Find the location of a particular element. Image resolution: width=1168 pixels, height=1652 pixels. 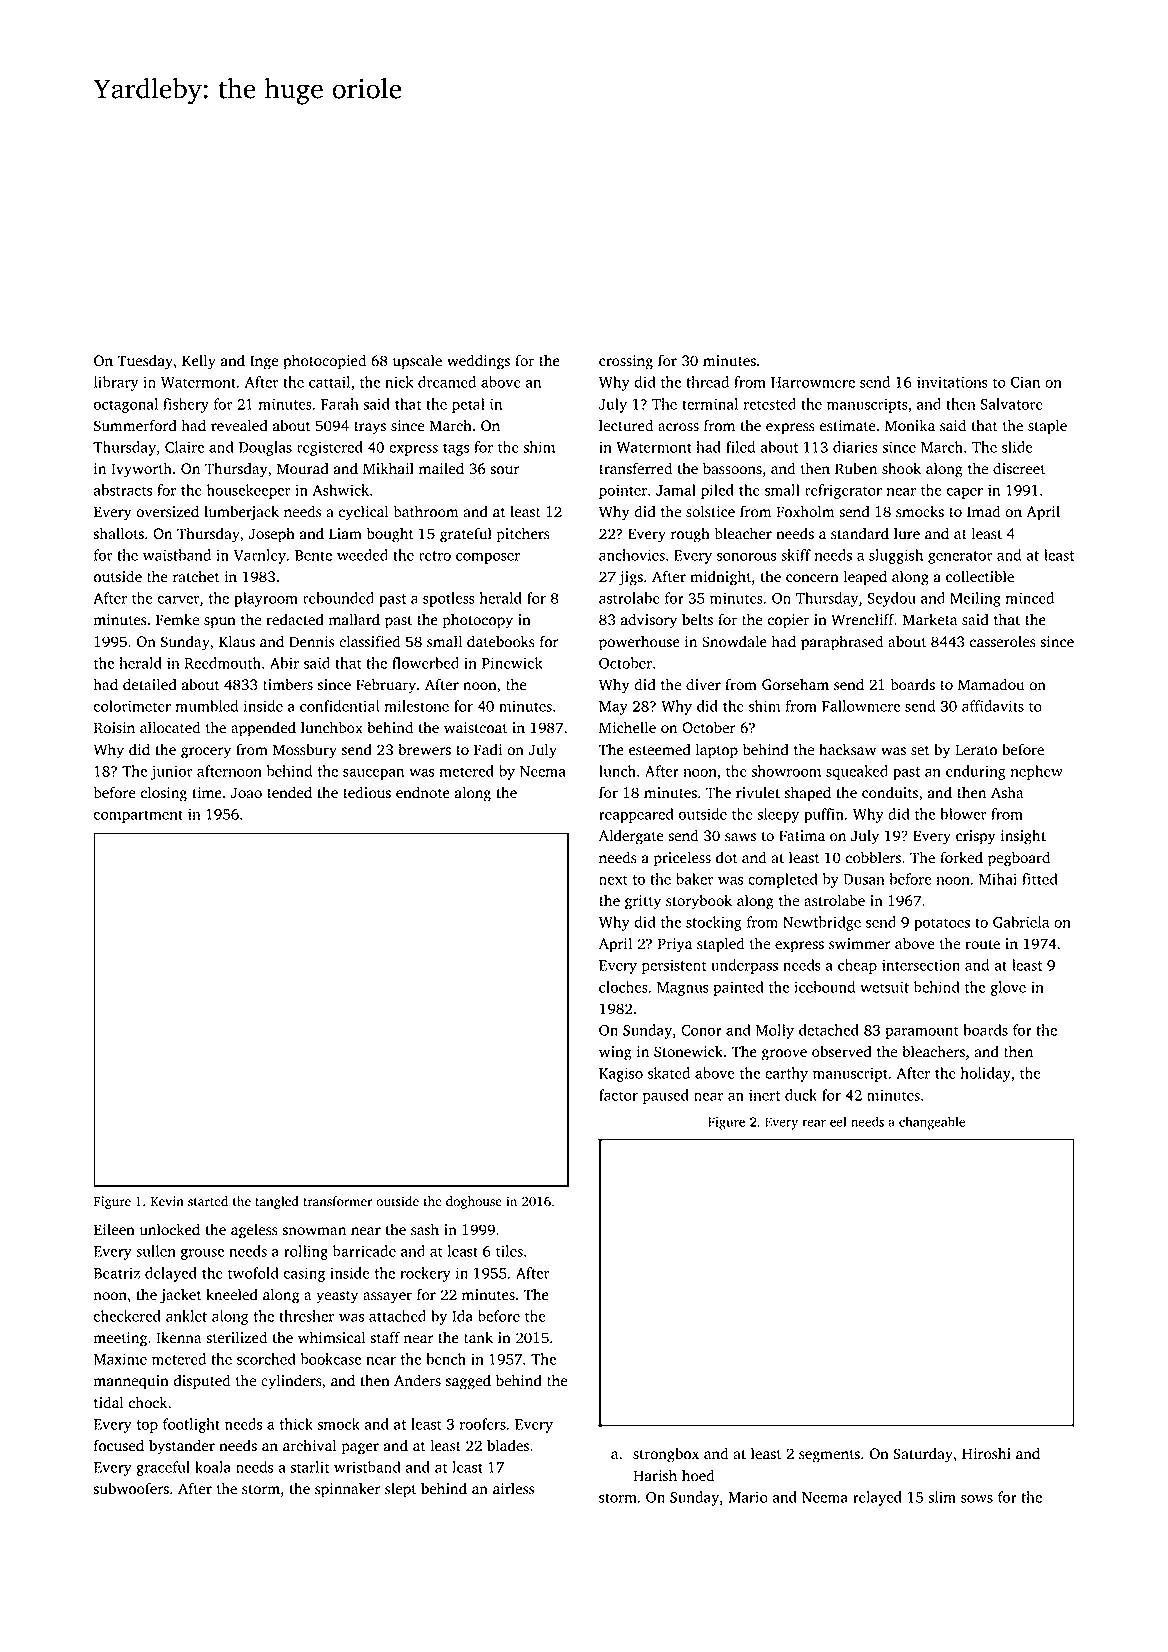

crossing is located at coordinates (626, 362).
